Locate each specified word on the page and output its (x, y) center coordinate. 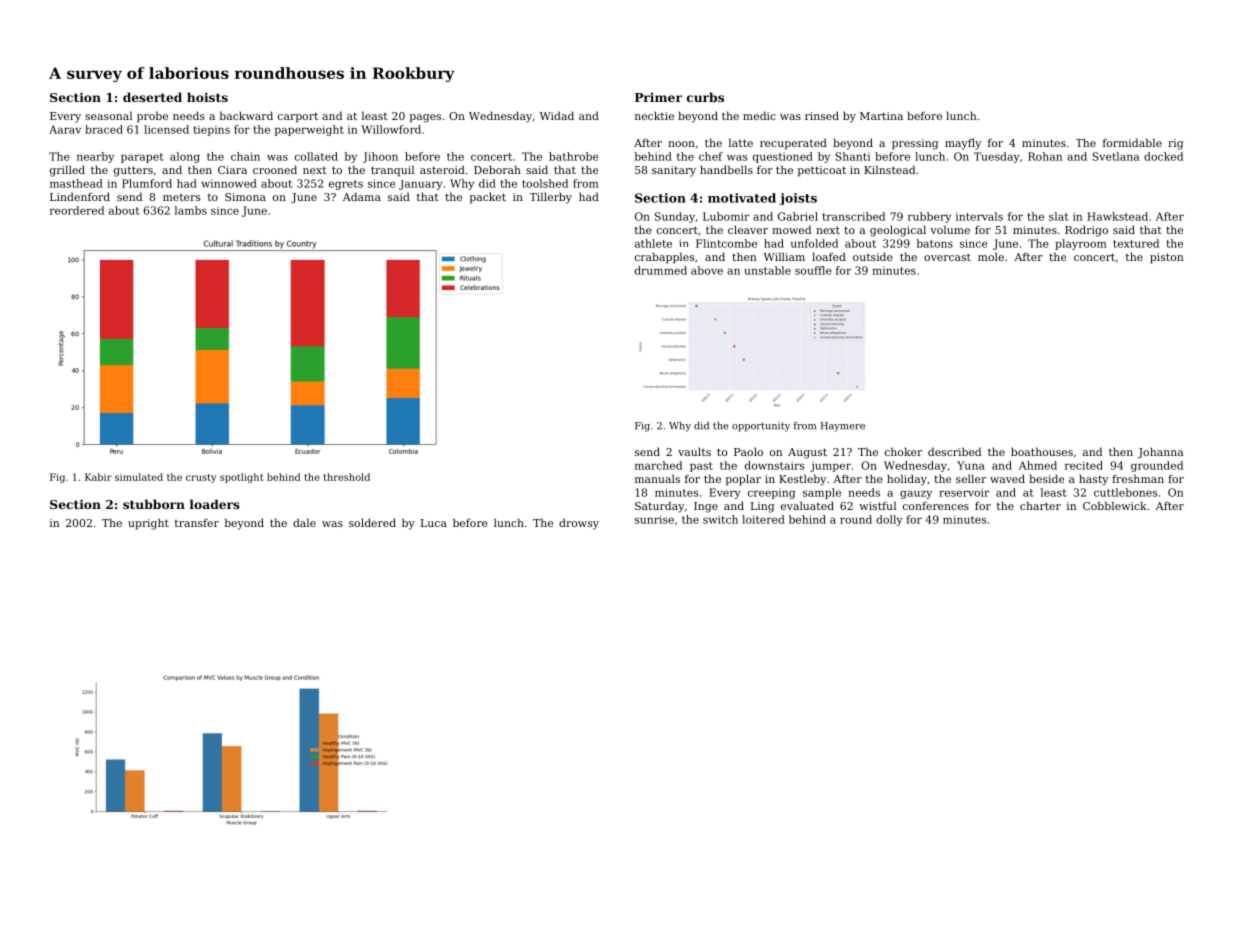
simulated (139, 477)
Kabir (98, 477)
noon (681, 144)
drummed (661, 270)
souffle (813, 270)
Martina (881, 116)
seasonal (108, 115)
